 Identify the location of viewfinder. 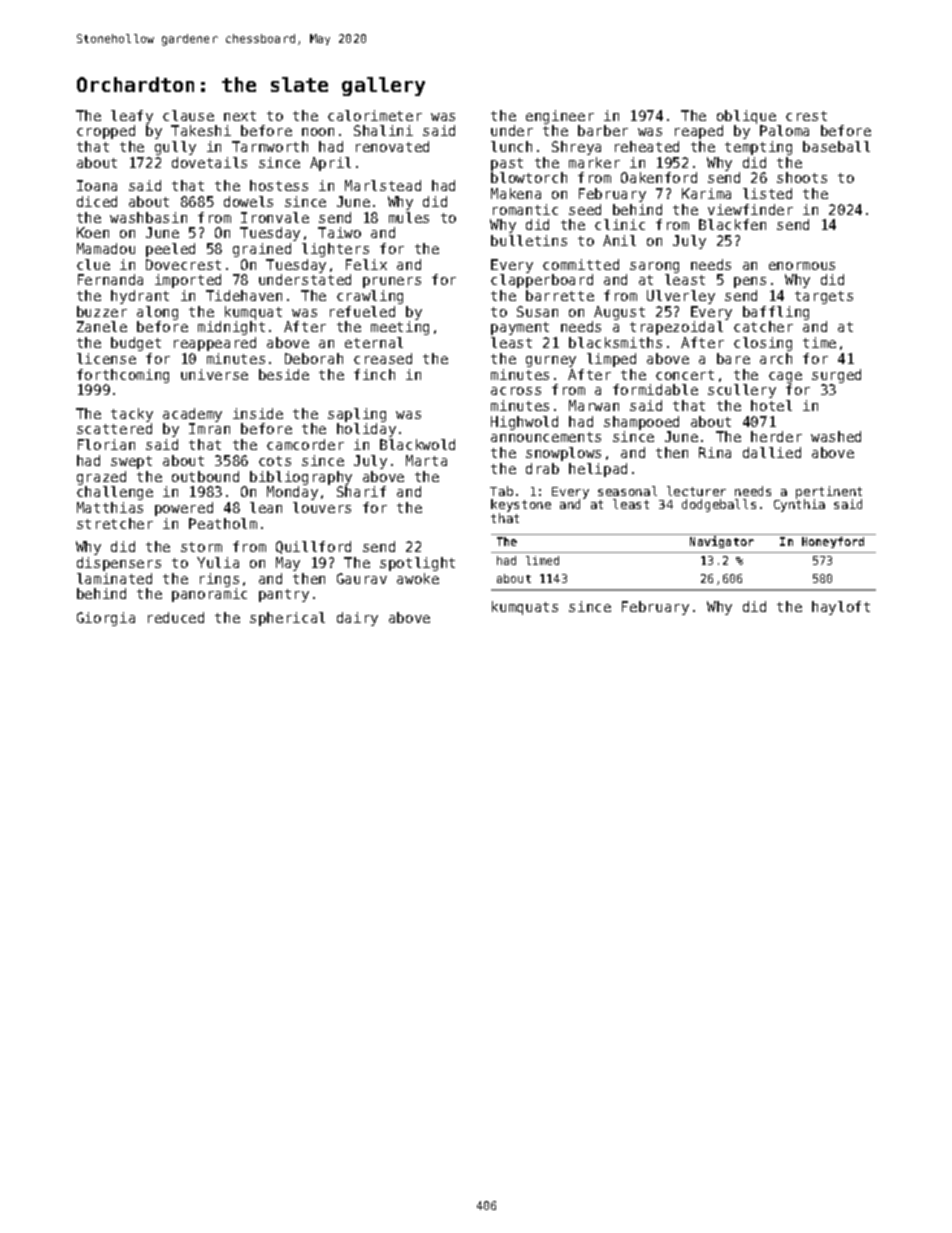
(750, 209).
